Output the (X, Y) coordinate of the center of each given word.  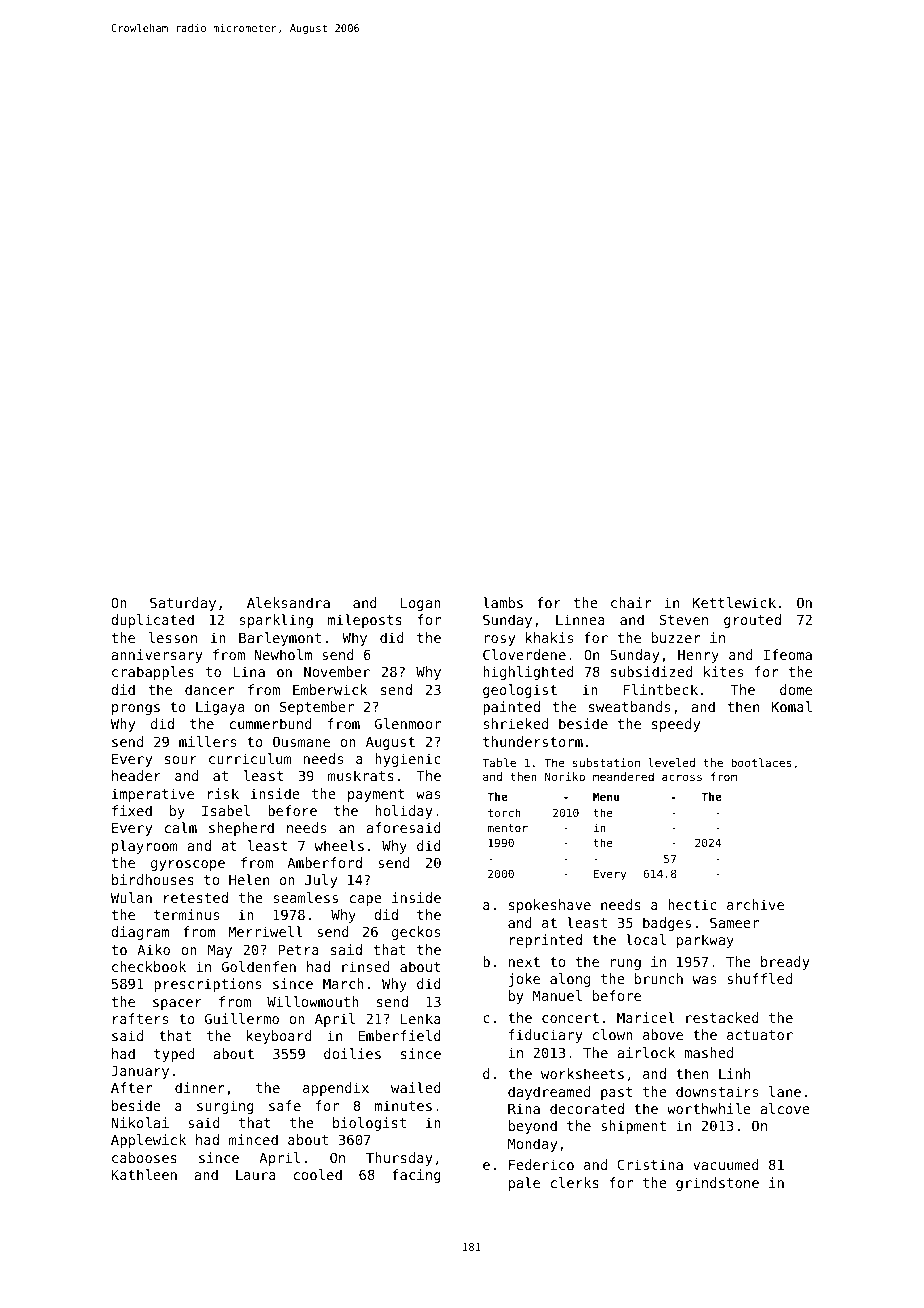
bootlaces (761, 762)
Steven (684, 619)
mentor (508, 828)
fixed (132, 810)
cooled (318, 1174)
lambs (503, 602)
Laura (256, 1175)
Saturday (183, 604)
